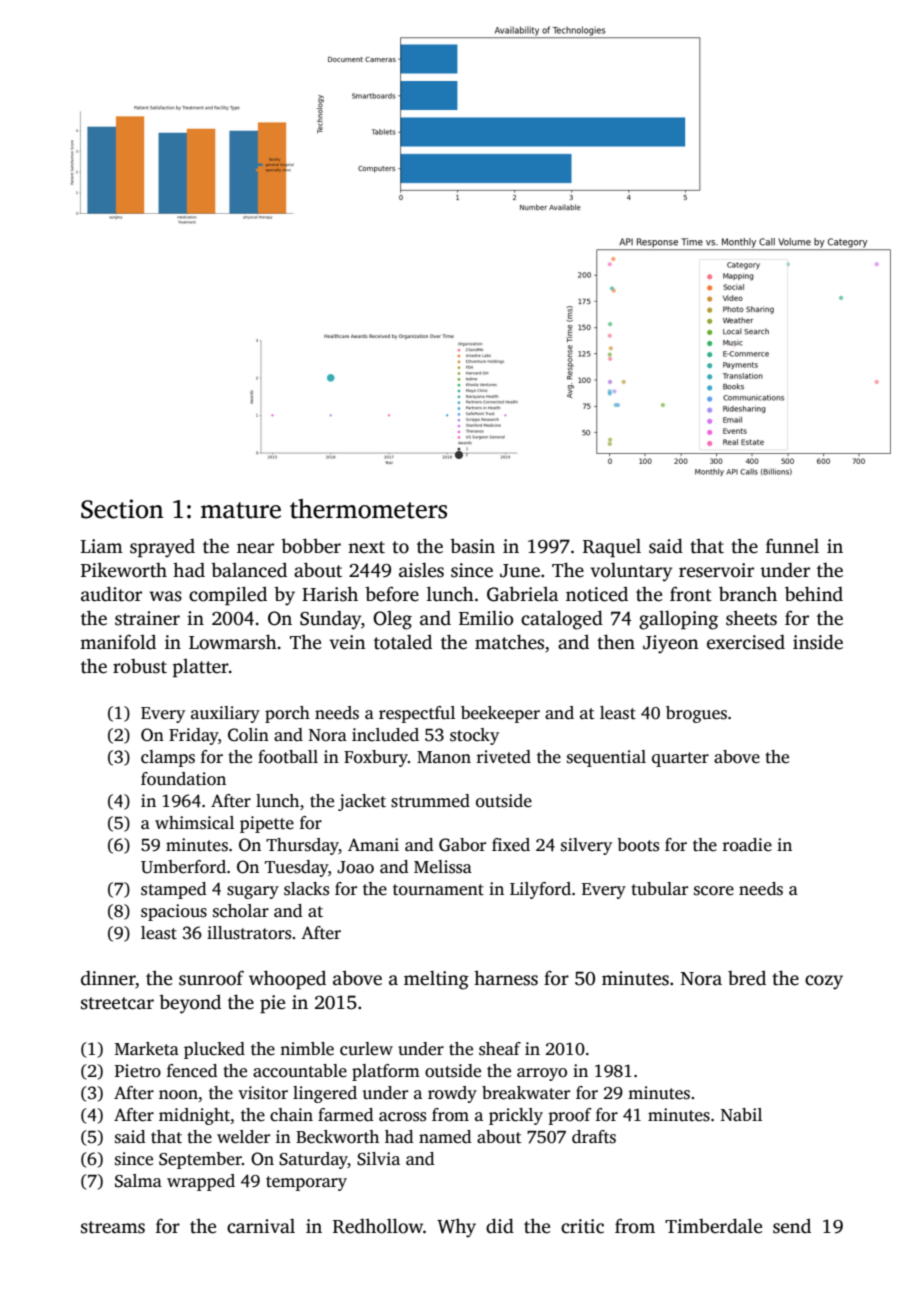  Describe the element at coordinates (403, 642) in the image. I see `totaled` at that location.
